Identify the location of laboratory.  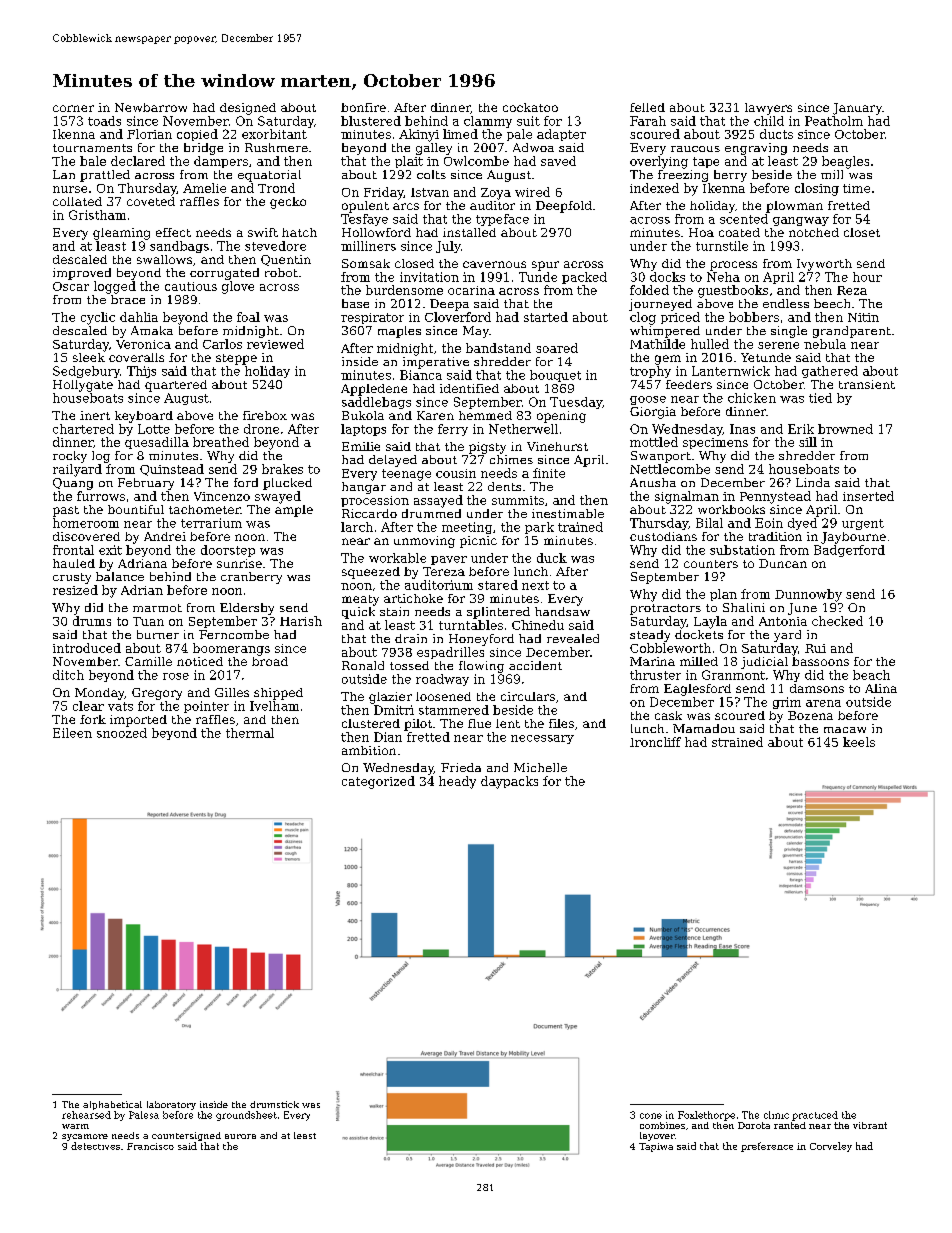
(171, 1105).
